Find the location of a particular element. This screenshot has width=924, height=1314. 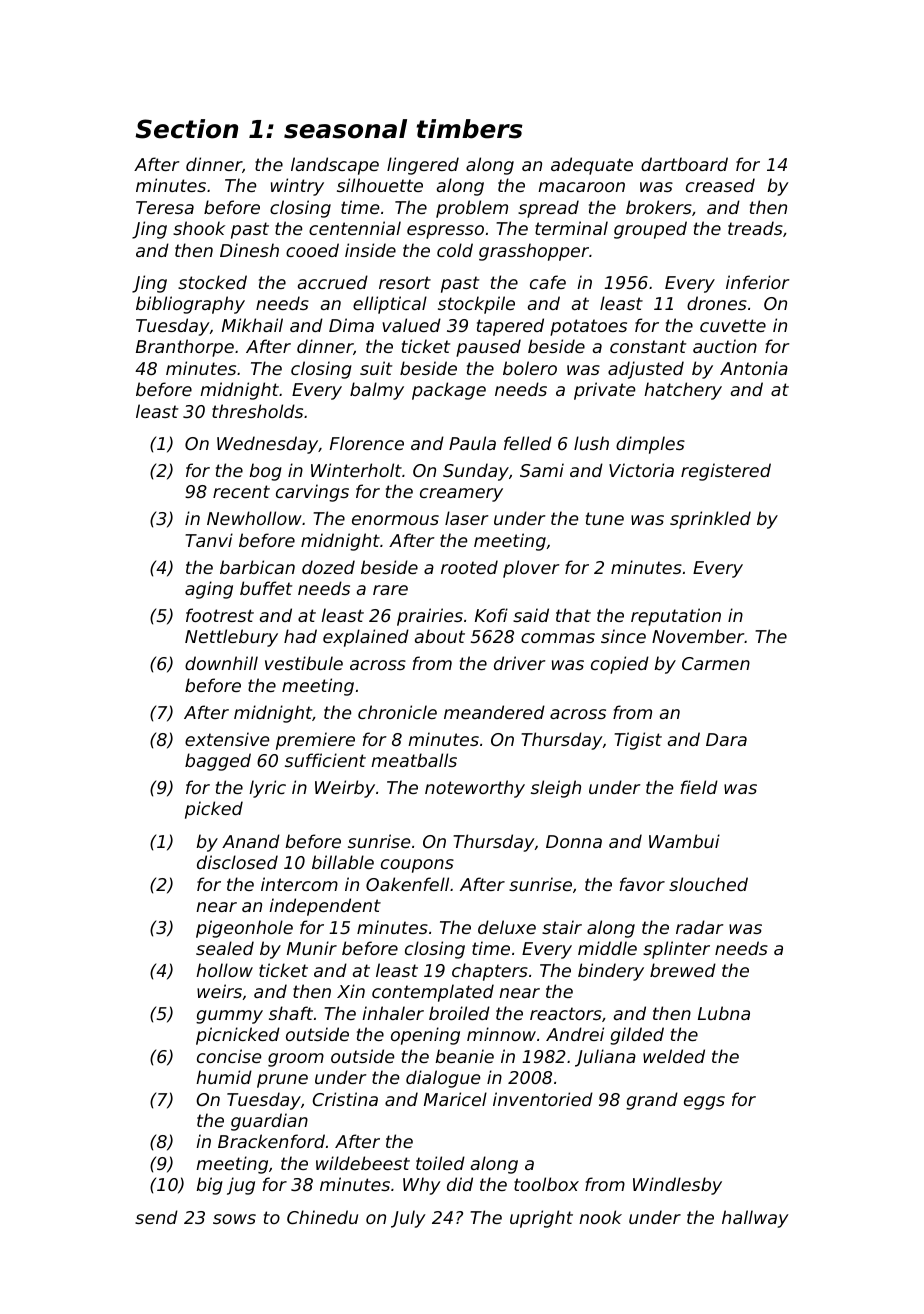

dartboard is located at coordinates (684, 164).
